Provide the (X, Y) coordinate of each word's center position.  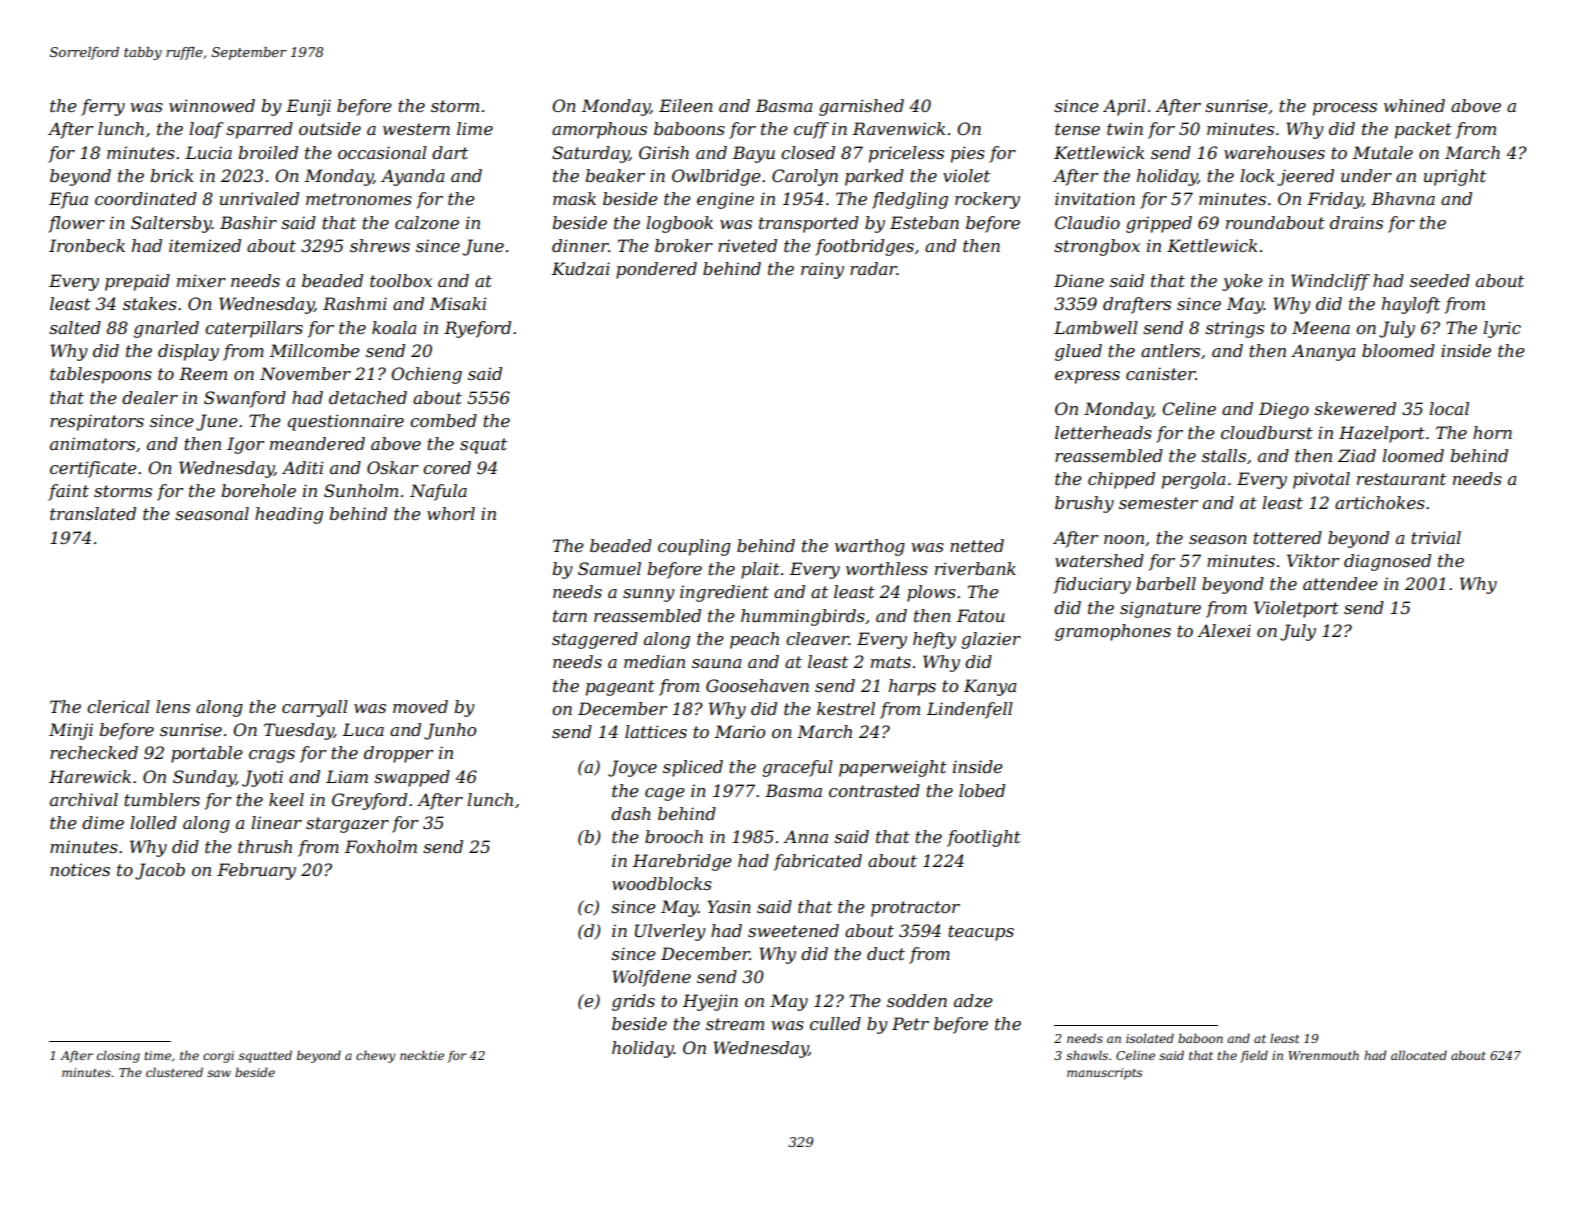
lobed (982, 790)
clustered (174, 1072)
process (1345, 109)
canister (1161, 373)
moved (420, 706)
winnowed (212, 105)
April (1124, 107)
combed (443, 420)
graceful (797, 768)
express (1087, 377)
